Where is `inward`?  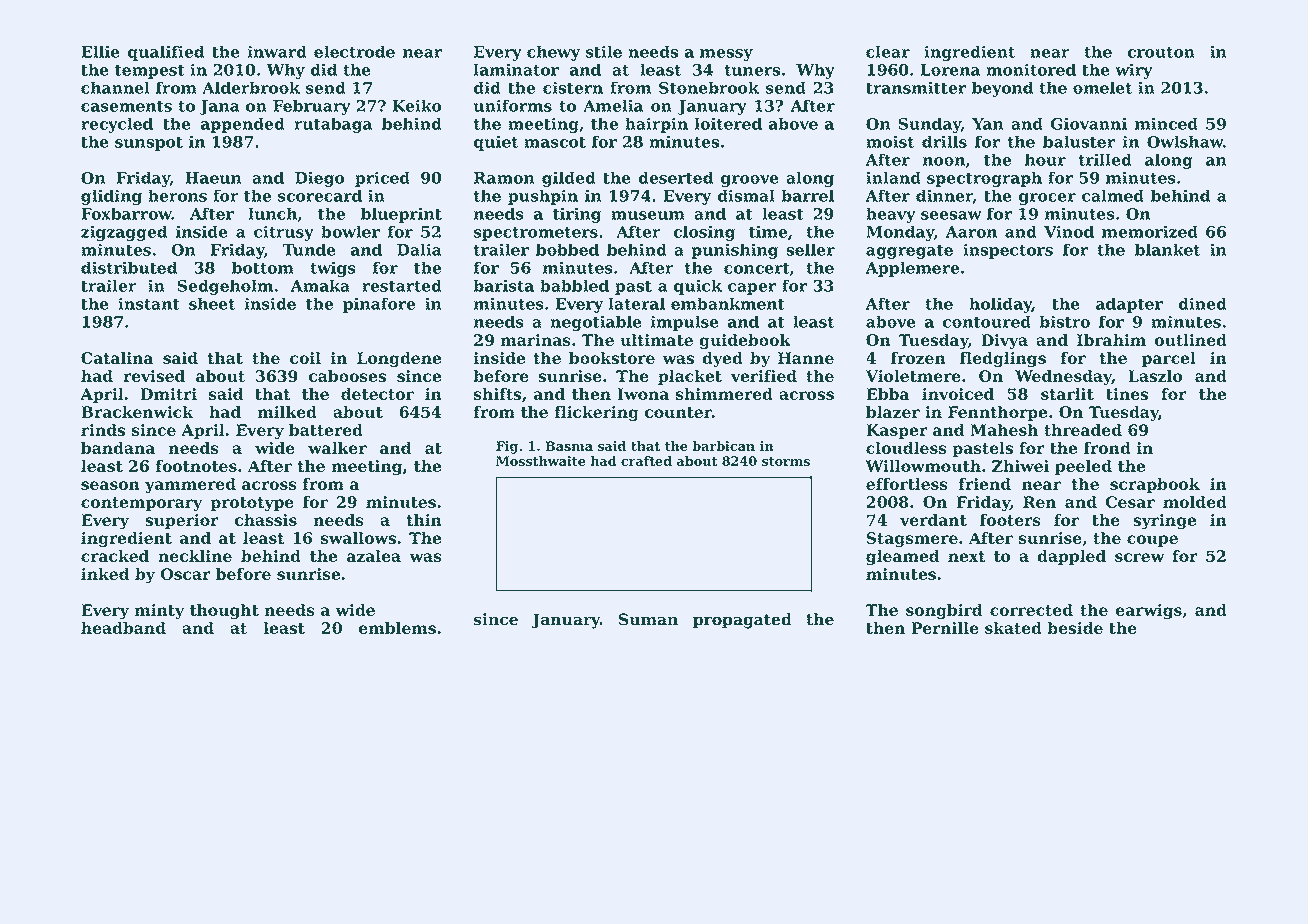 inward is located at coordinates (277, 51).
